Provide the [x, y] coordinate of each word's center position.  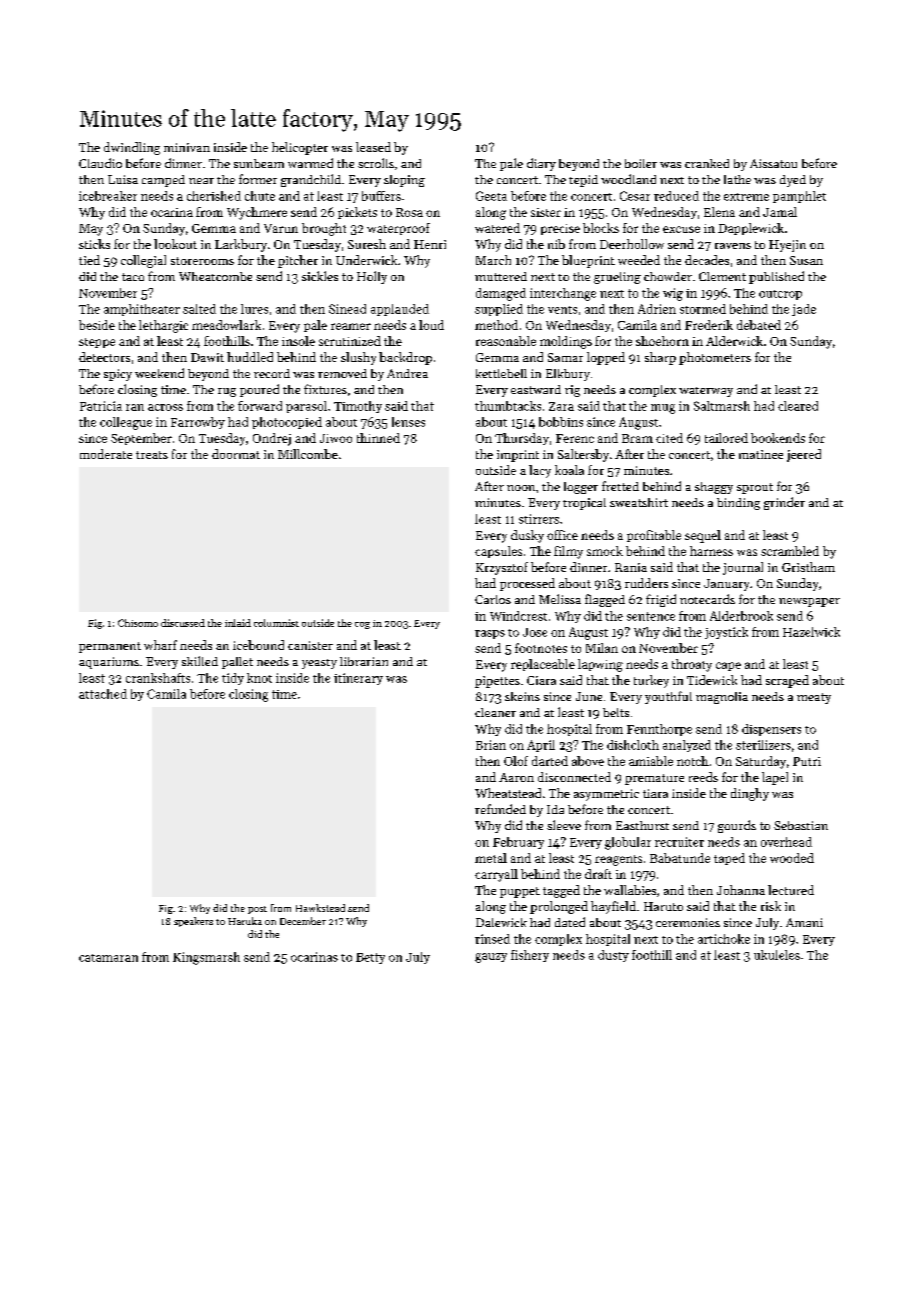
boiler [641, 163]
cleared [798, 406]
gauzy [491, 958]
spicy [118, 375]
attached [103, 694]
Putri [807, 761]
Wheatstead [508, 793]
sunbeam [259, 163]
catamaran [108, 958]
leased [373, 147]
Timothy [358, 407]
